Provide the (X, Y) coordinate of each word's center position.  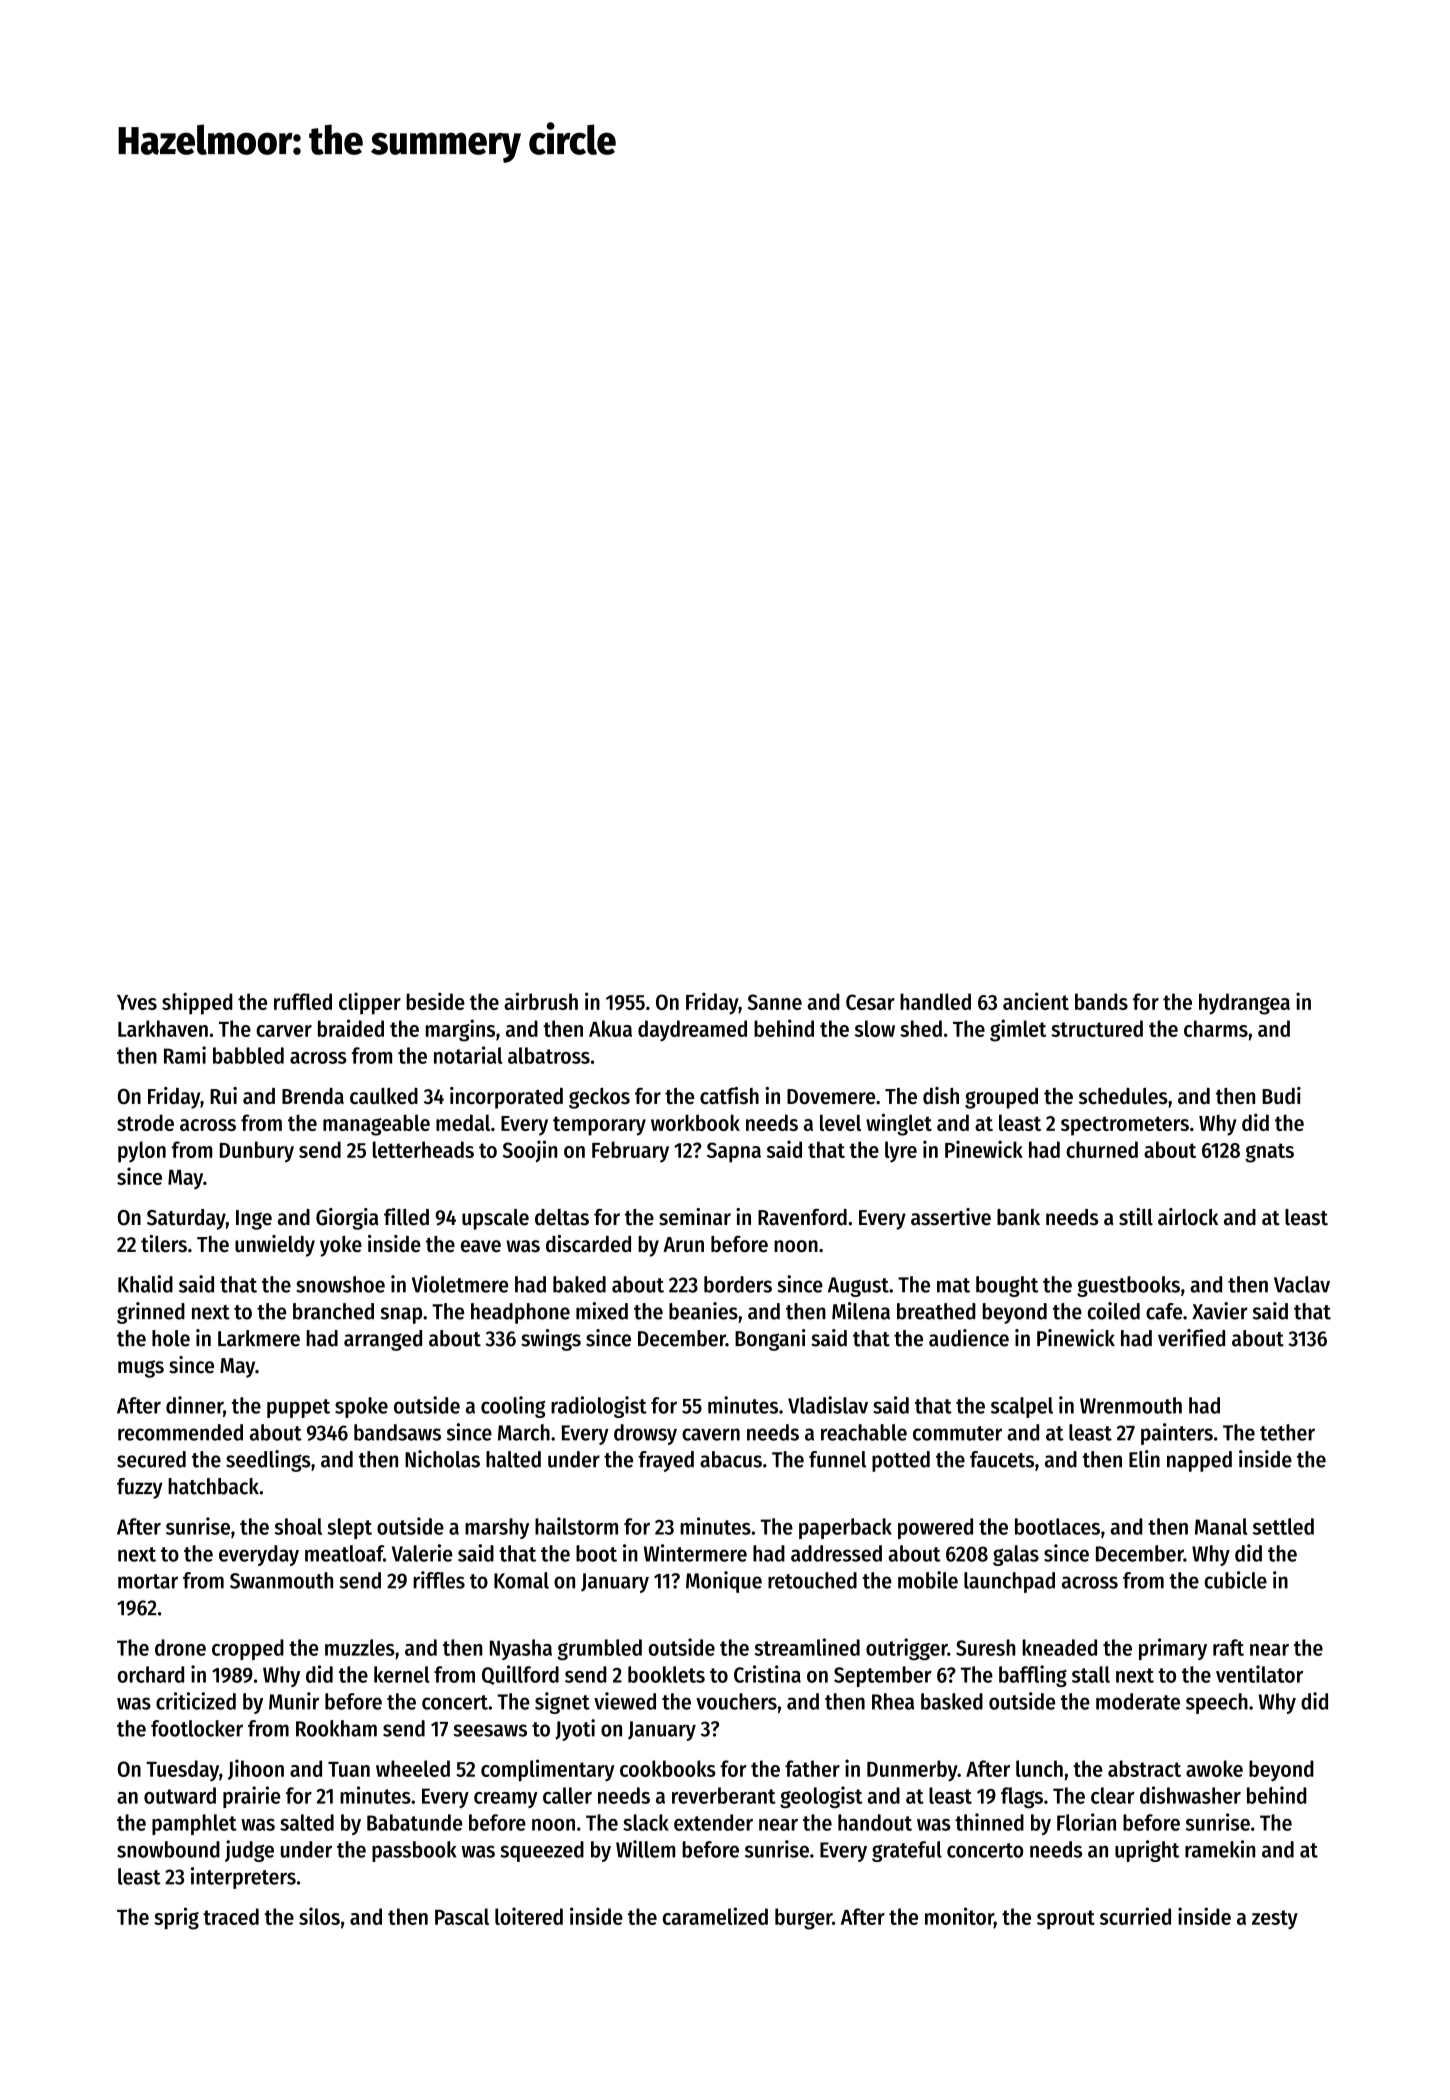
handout (875, 1822)
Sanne (775, 1002)
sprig (176, 1918)
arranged (383, 1340)
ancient (1036, 1001)
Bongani (770, 1340)
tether (1287, 1432)
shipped (197, 1003)
